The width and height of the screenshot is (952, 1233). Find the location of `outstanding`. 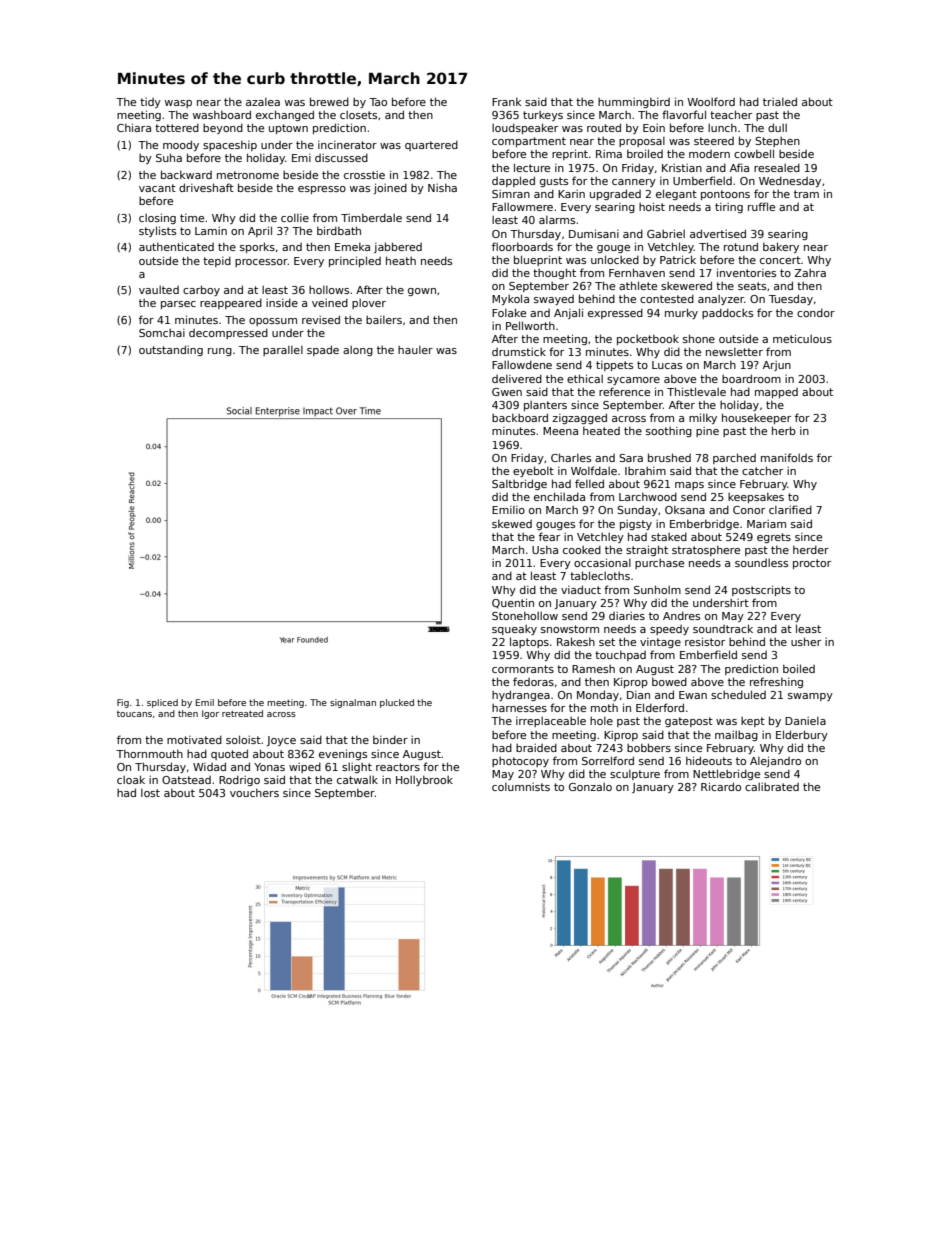

outstanding is located at coordinates (171, 350).
